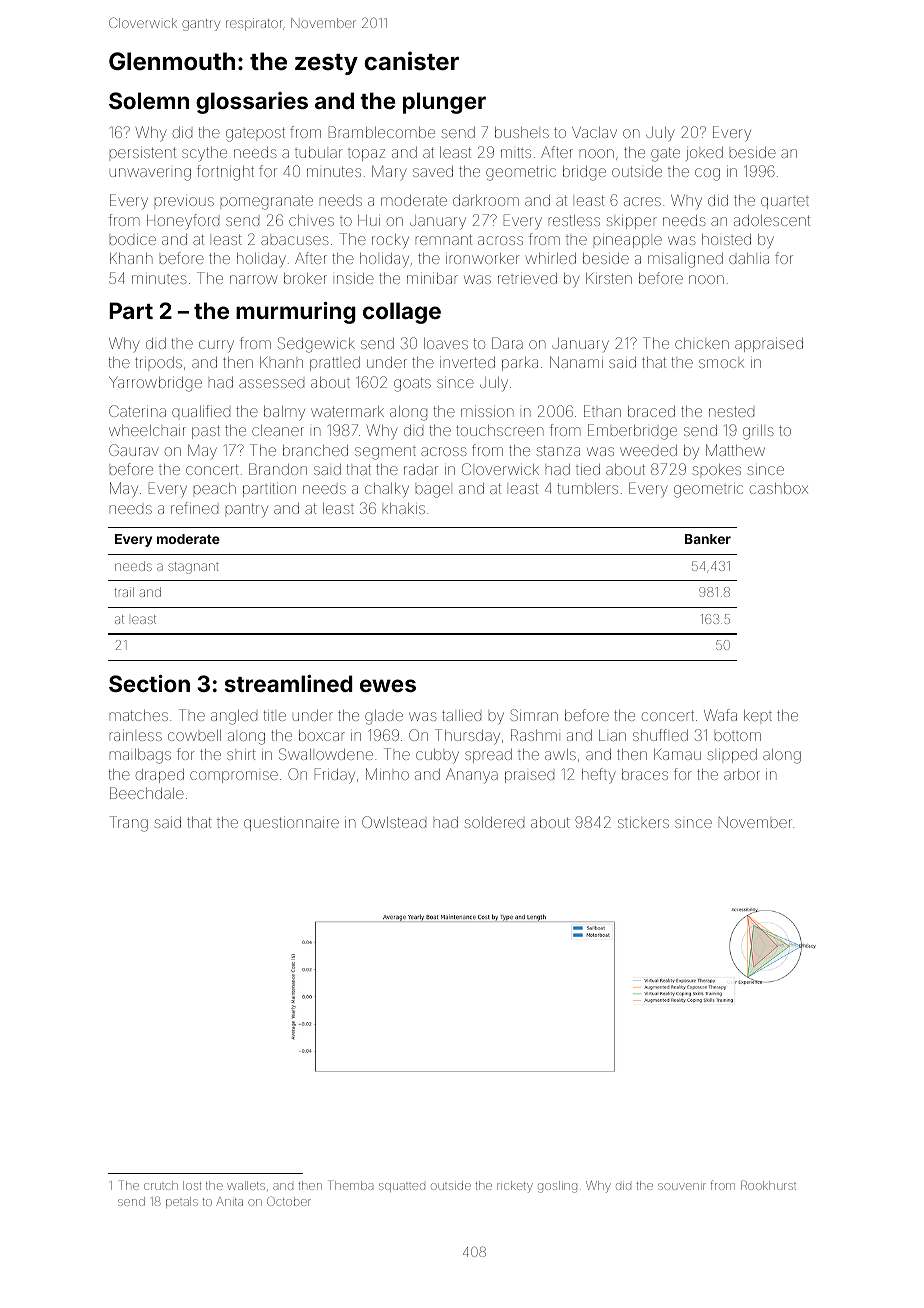 This document has width=924, height=1308. I want to click on khakis, so click(404, 508).
